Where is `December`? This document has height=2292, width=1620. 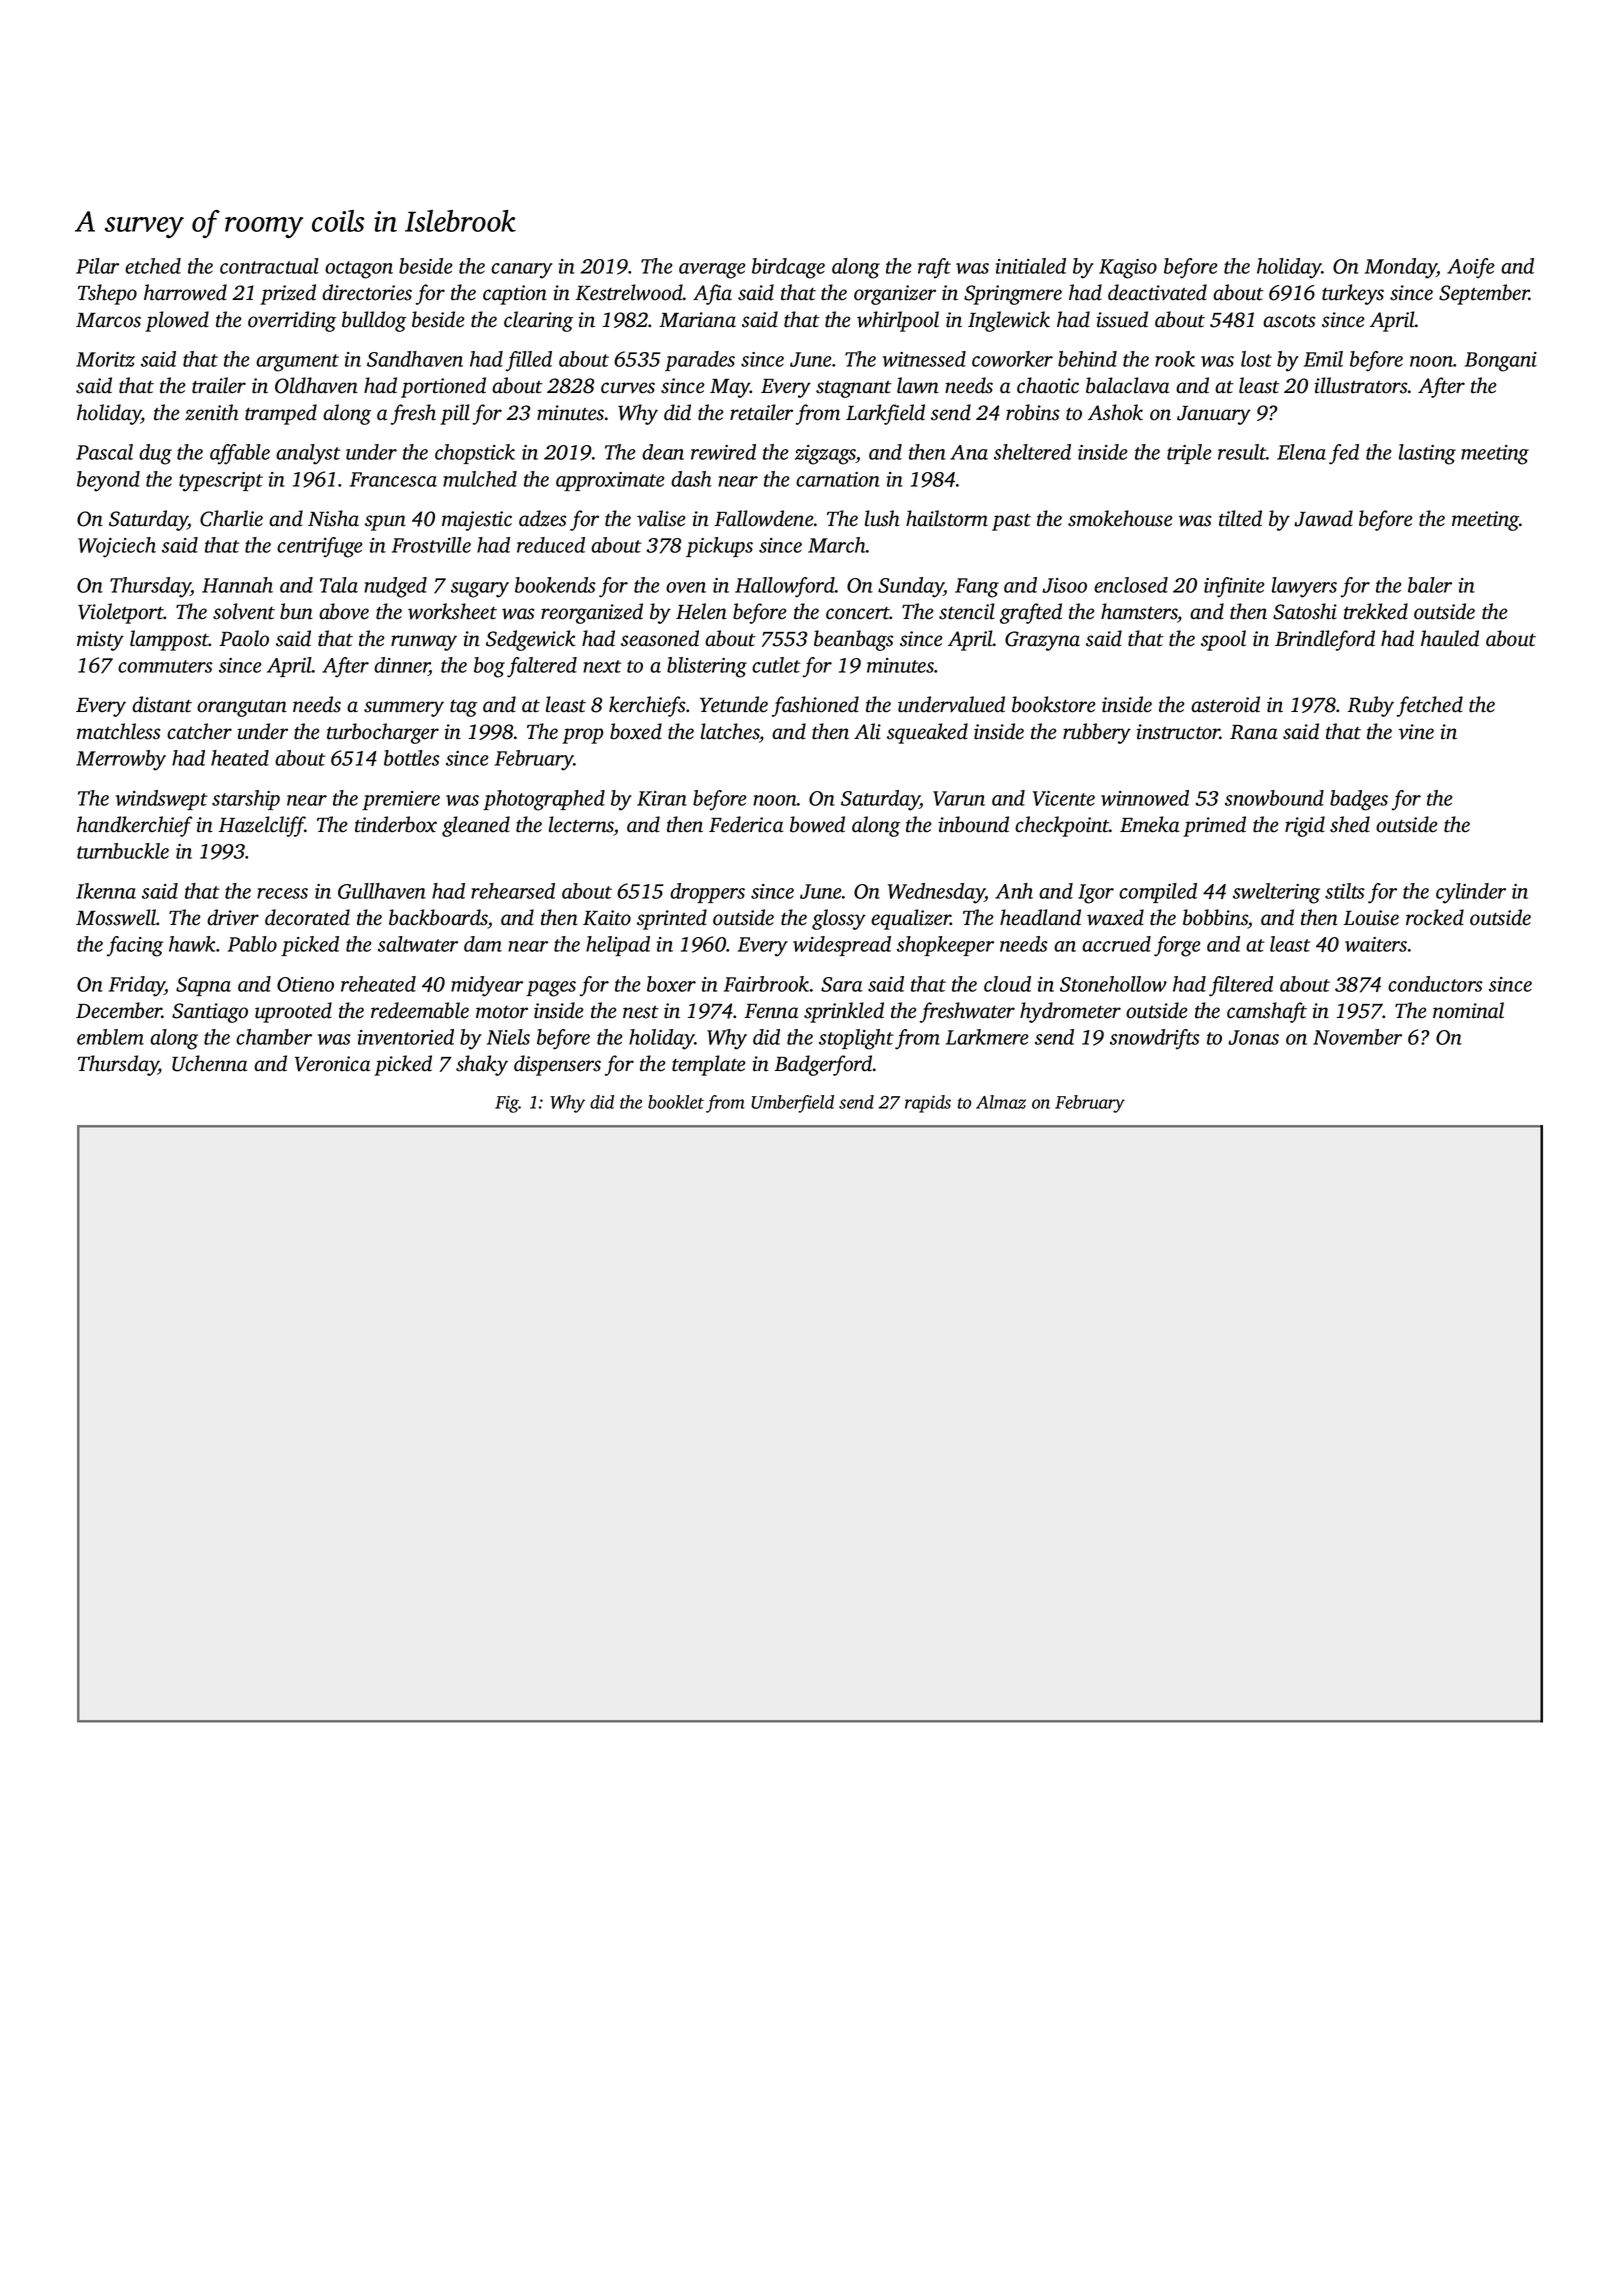
December is located at coordinates (119, 1010).
